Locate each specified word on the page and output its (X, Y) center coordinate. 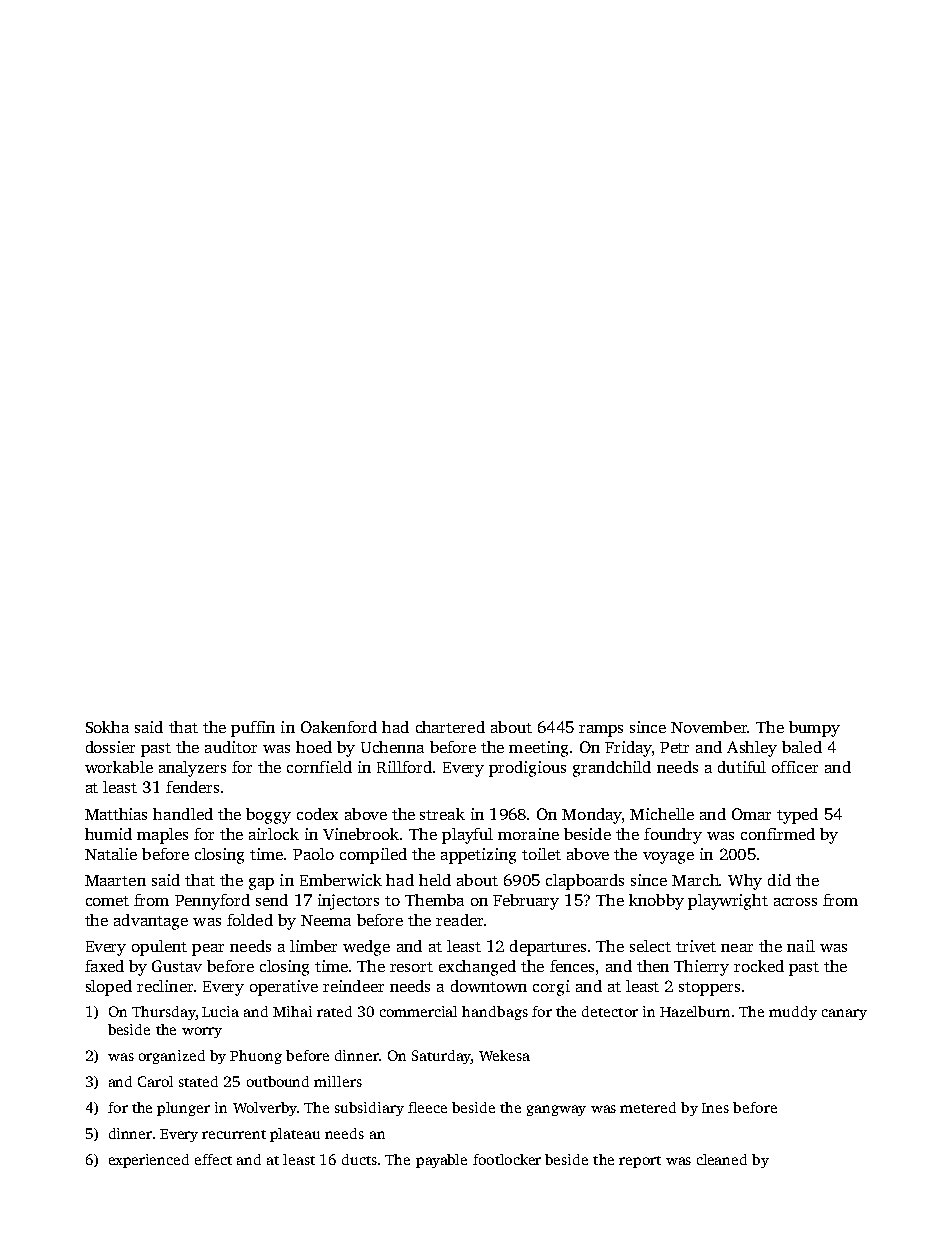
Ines (715, 1108)
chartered (450, 727)
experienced (149, 1161)
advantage (151, 922)
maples (162, 836)
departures (548, 948)
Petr (674, 747)
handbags (495, 1013)
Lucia (220, 1011)
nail (801, 946)
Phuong (256, 1057)
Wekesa (504, 1055)
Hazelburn (695, 1011)
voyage (668, 858)
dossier (110, 747)
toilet (541, 854)
